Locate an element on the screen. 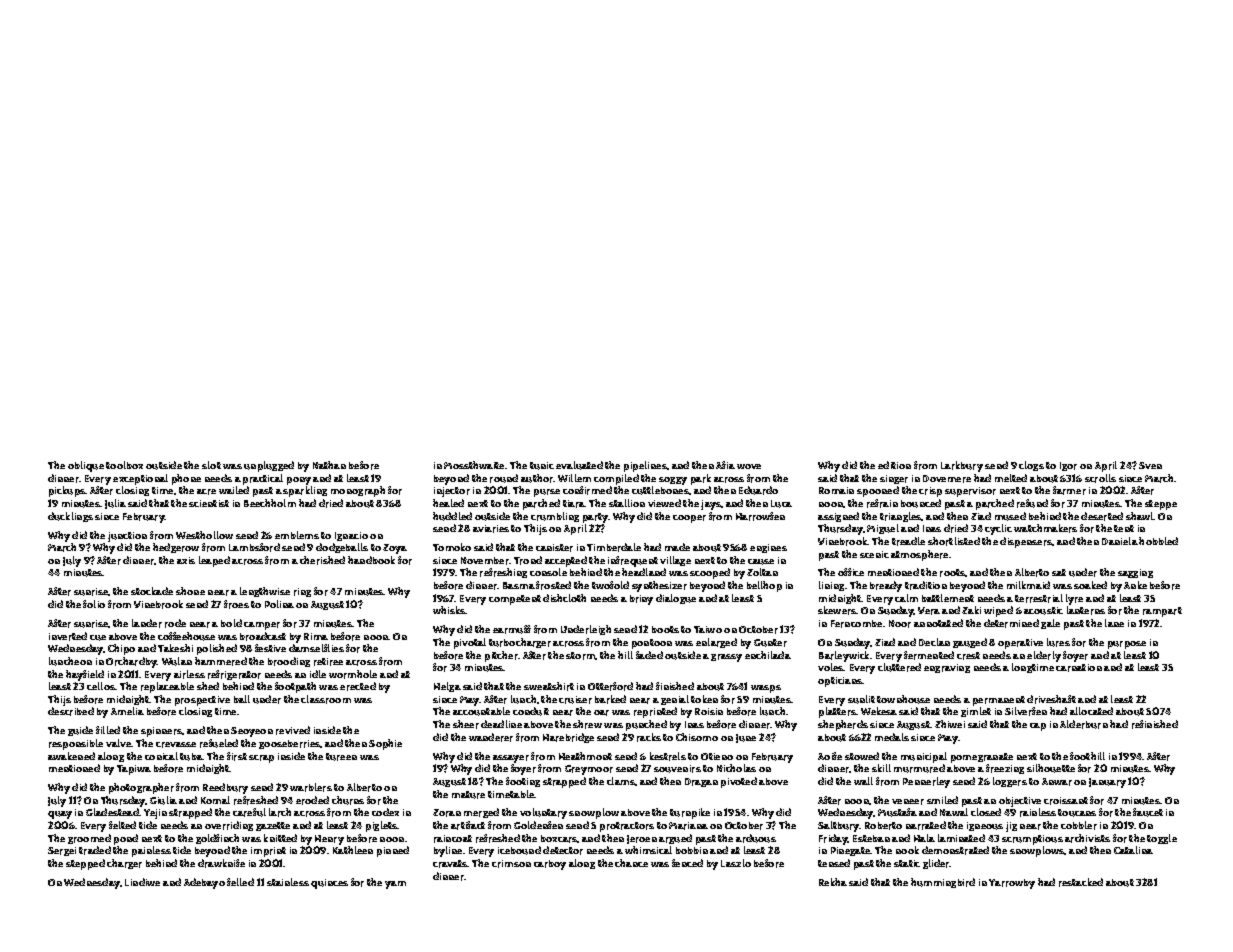 The height and width of the screenshot is (952, 1233). farmer is located at coordinates (1069, 490).
